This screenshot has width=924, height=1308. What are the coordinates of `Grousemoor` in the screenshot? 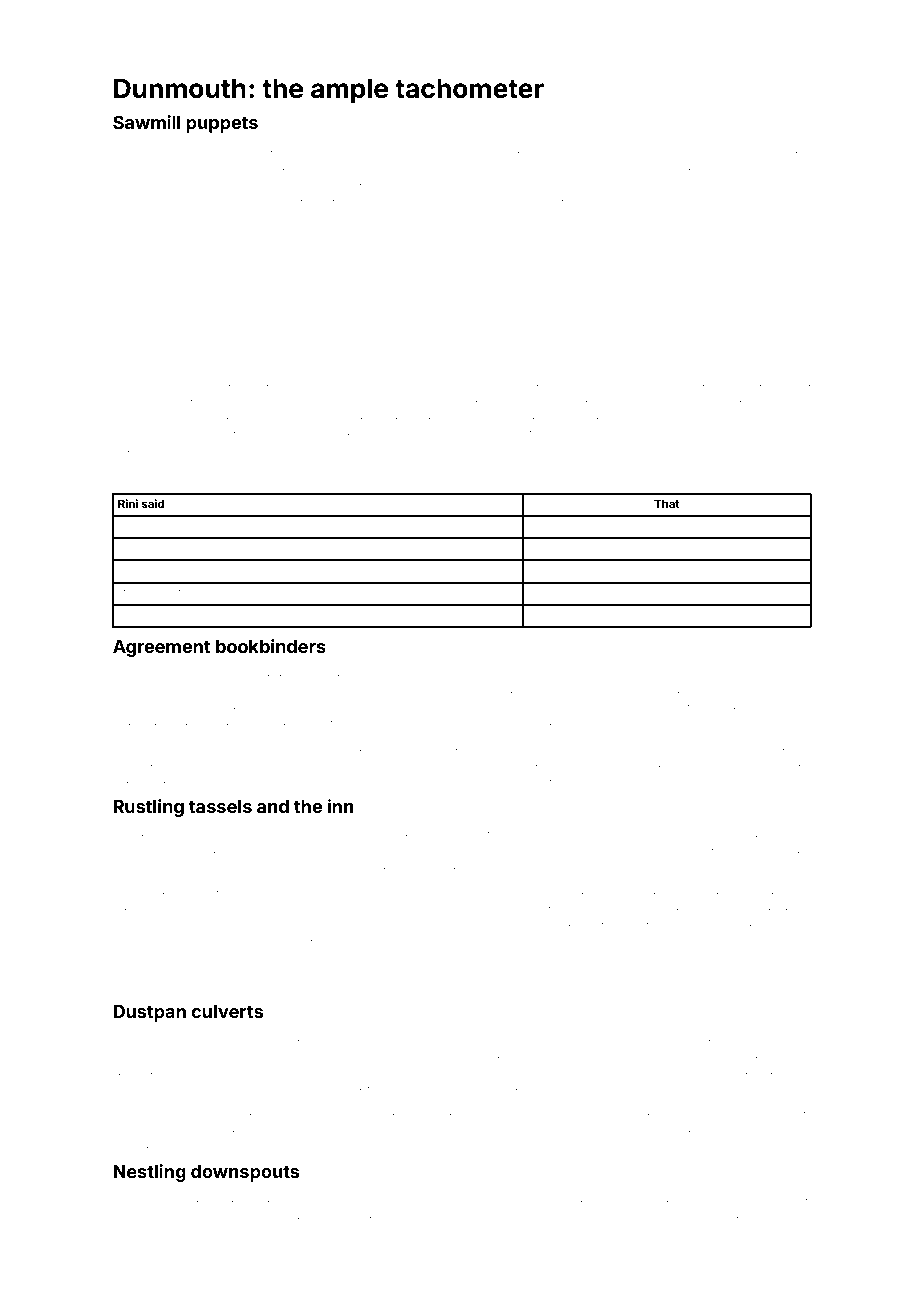 It's located at (644, 1070).
